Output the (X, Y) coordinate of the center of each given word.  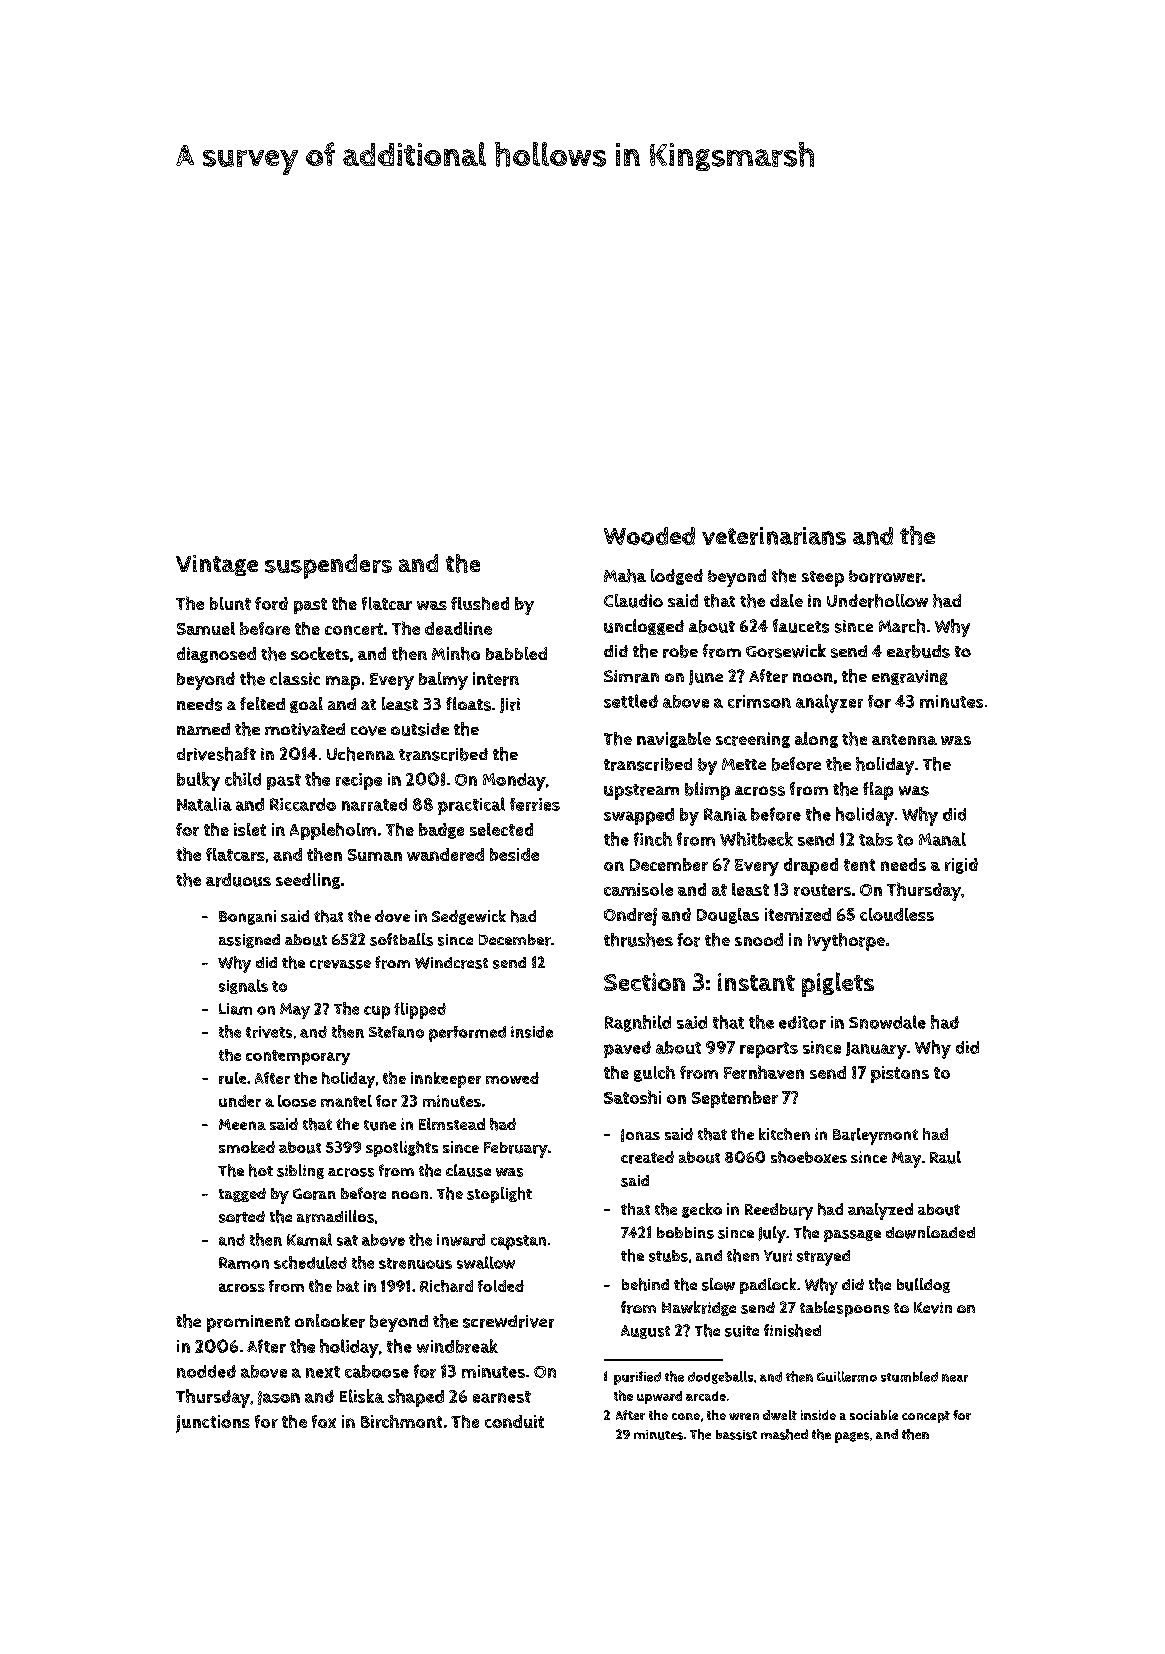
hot (261, 1170)
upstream (641, 792)
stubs (668, 1256)
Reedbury (779, 1211)
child (243, 779)
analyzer (829, 703)
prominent (248, 1323)
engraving (910, 677)
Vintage (217, 565)
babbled (516, 653)
